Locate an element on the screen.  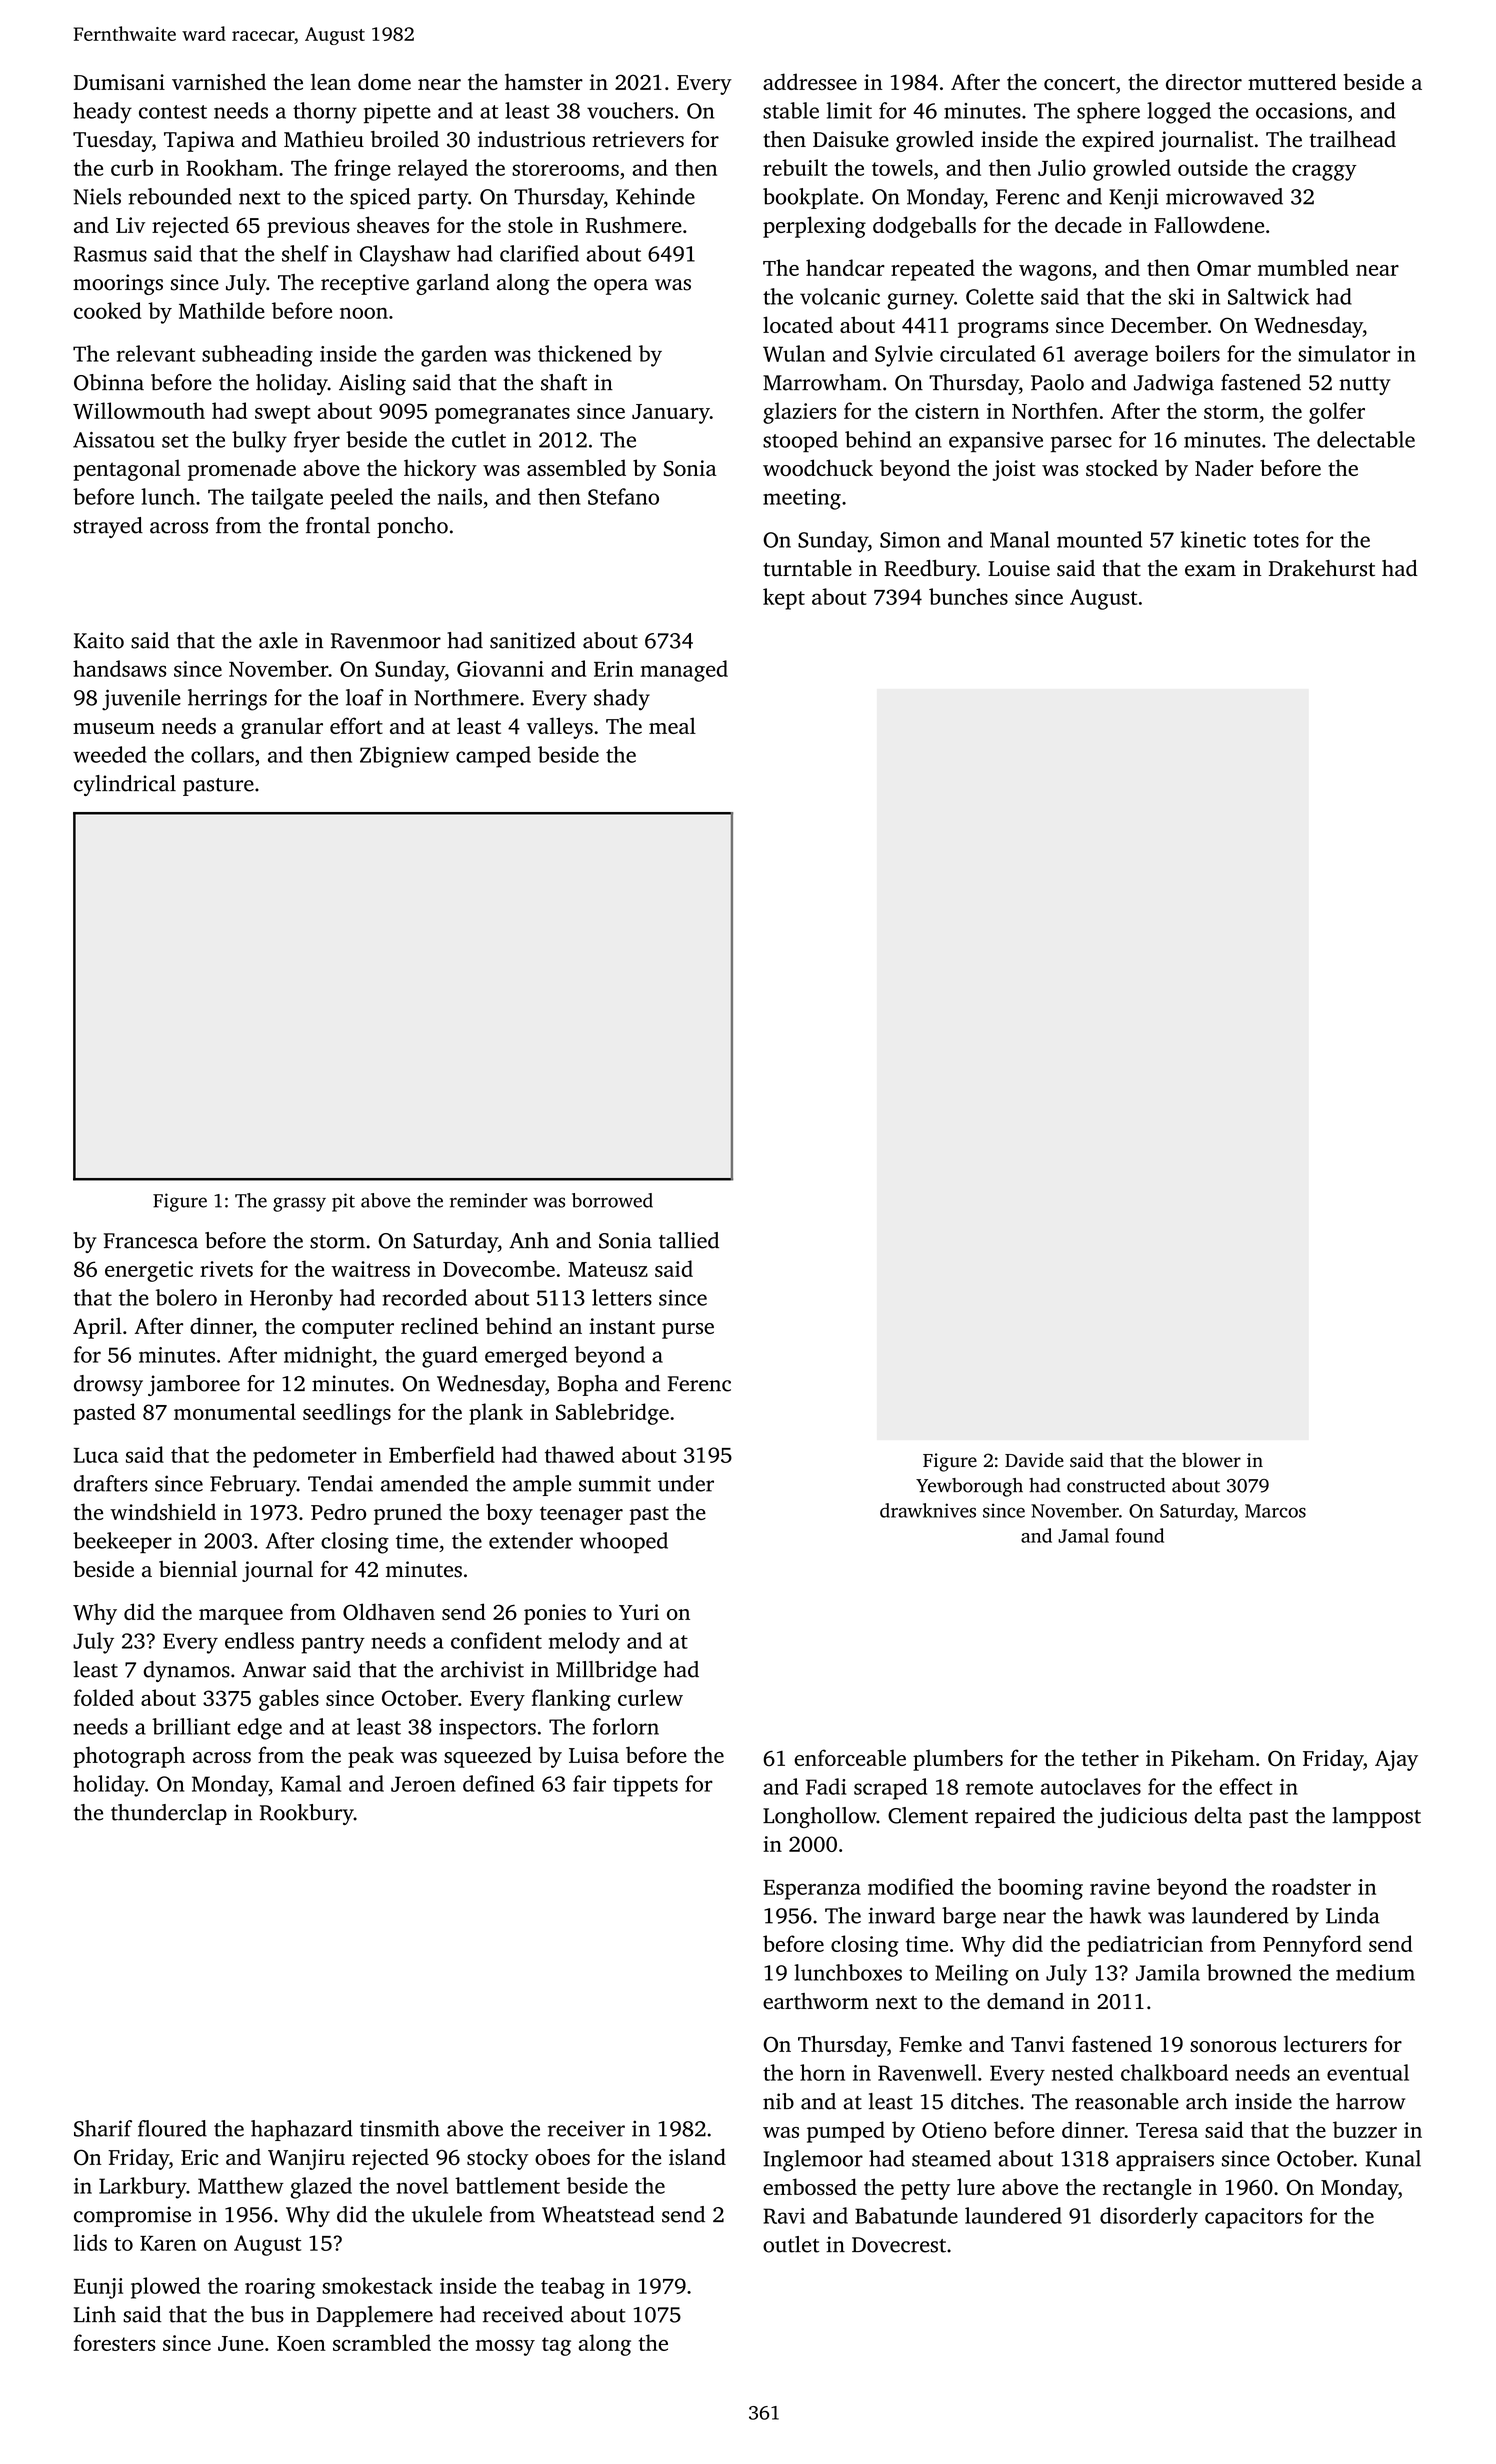
enforceable is located at coordinates (850, 1757).
